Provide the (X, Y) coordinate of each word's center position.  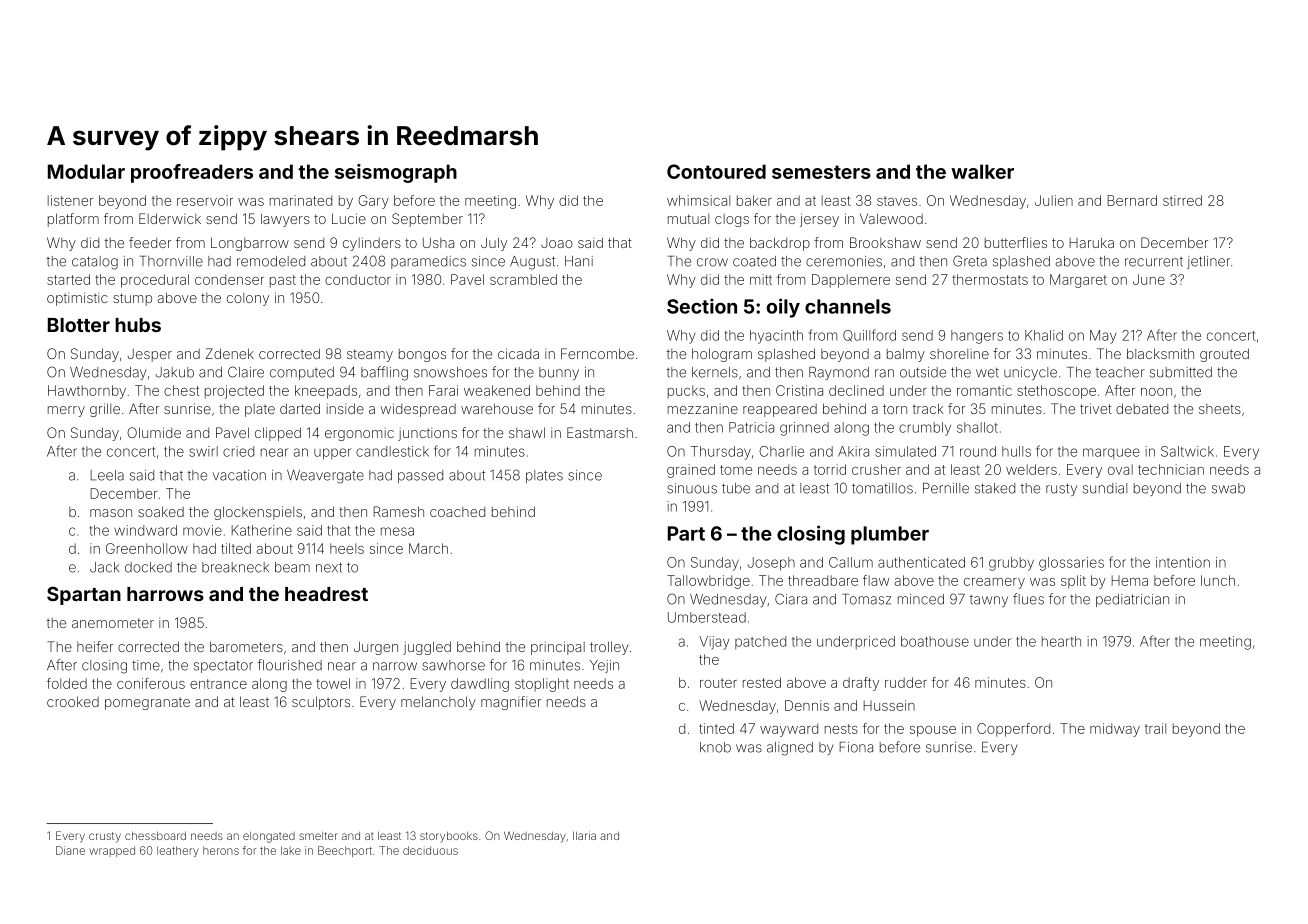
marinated (301, 200)
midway (1115, 730)
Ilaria (584, 835)
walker (982, 171)
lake (291, 850)
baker (754, 200)
